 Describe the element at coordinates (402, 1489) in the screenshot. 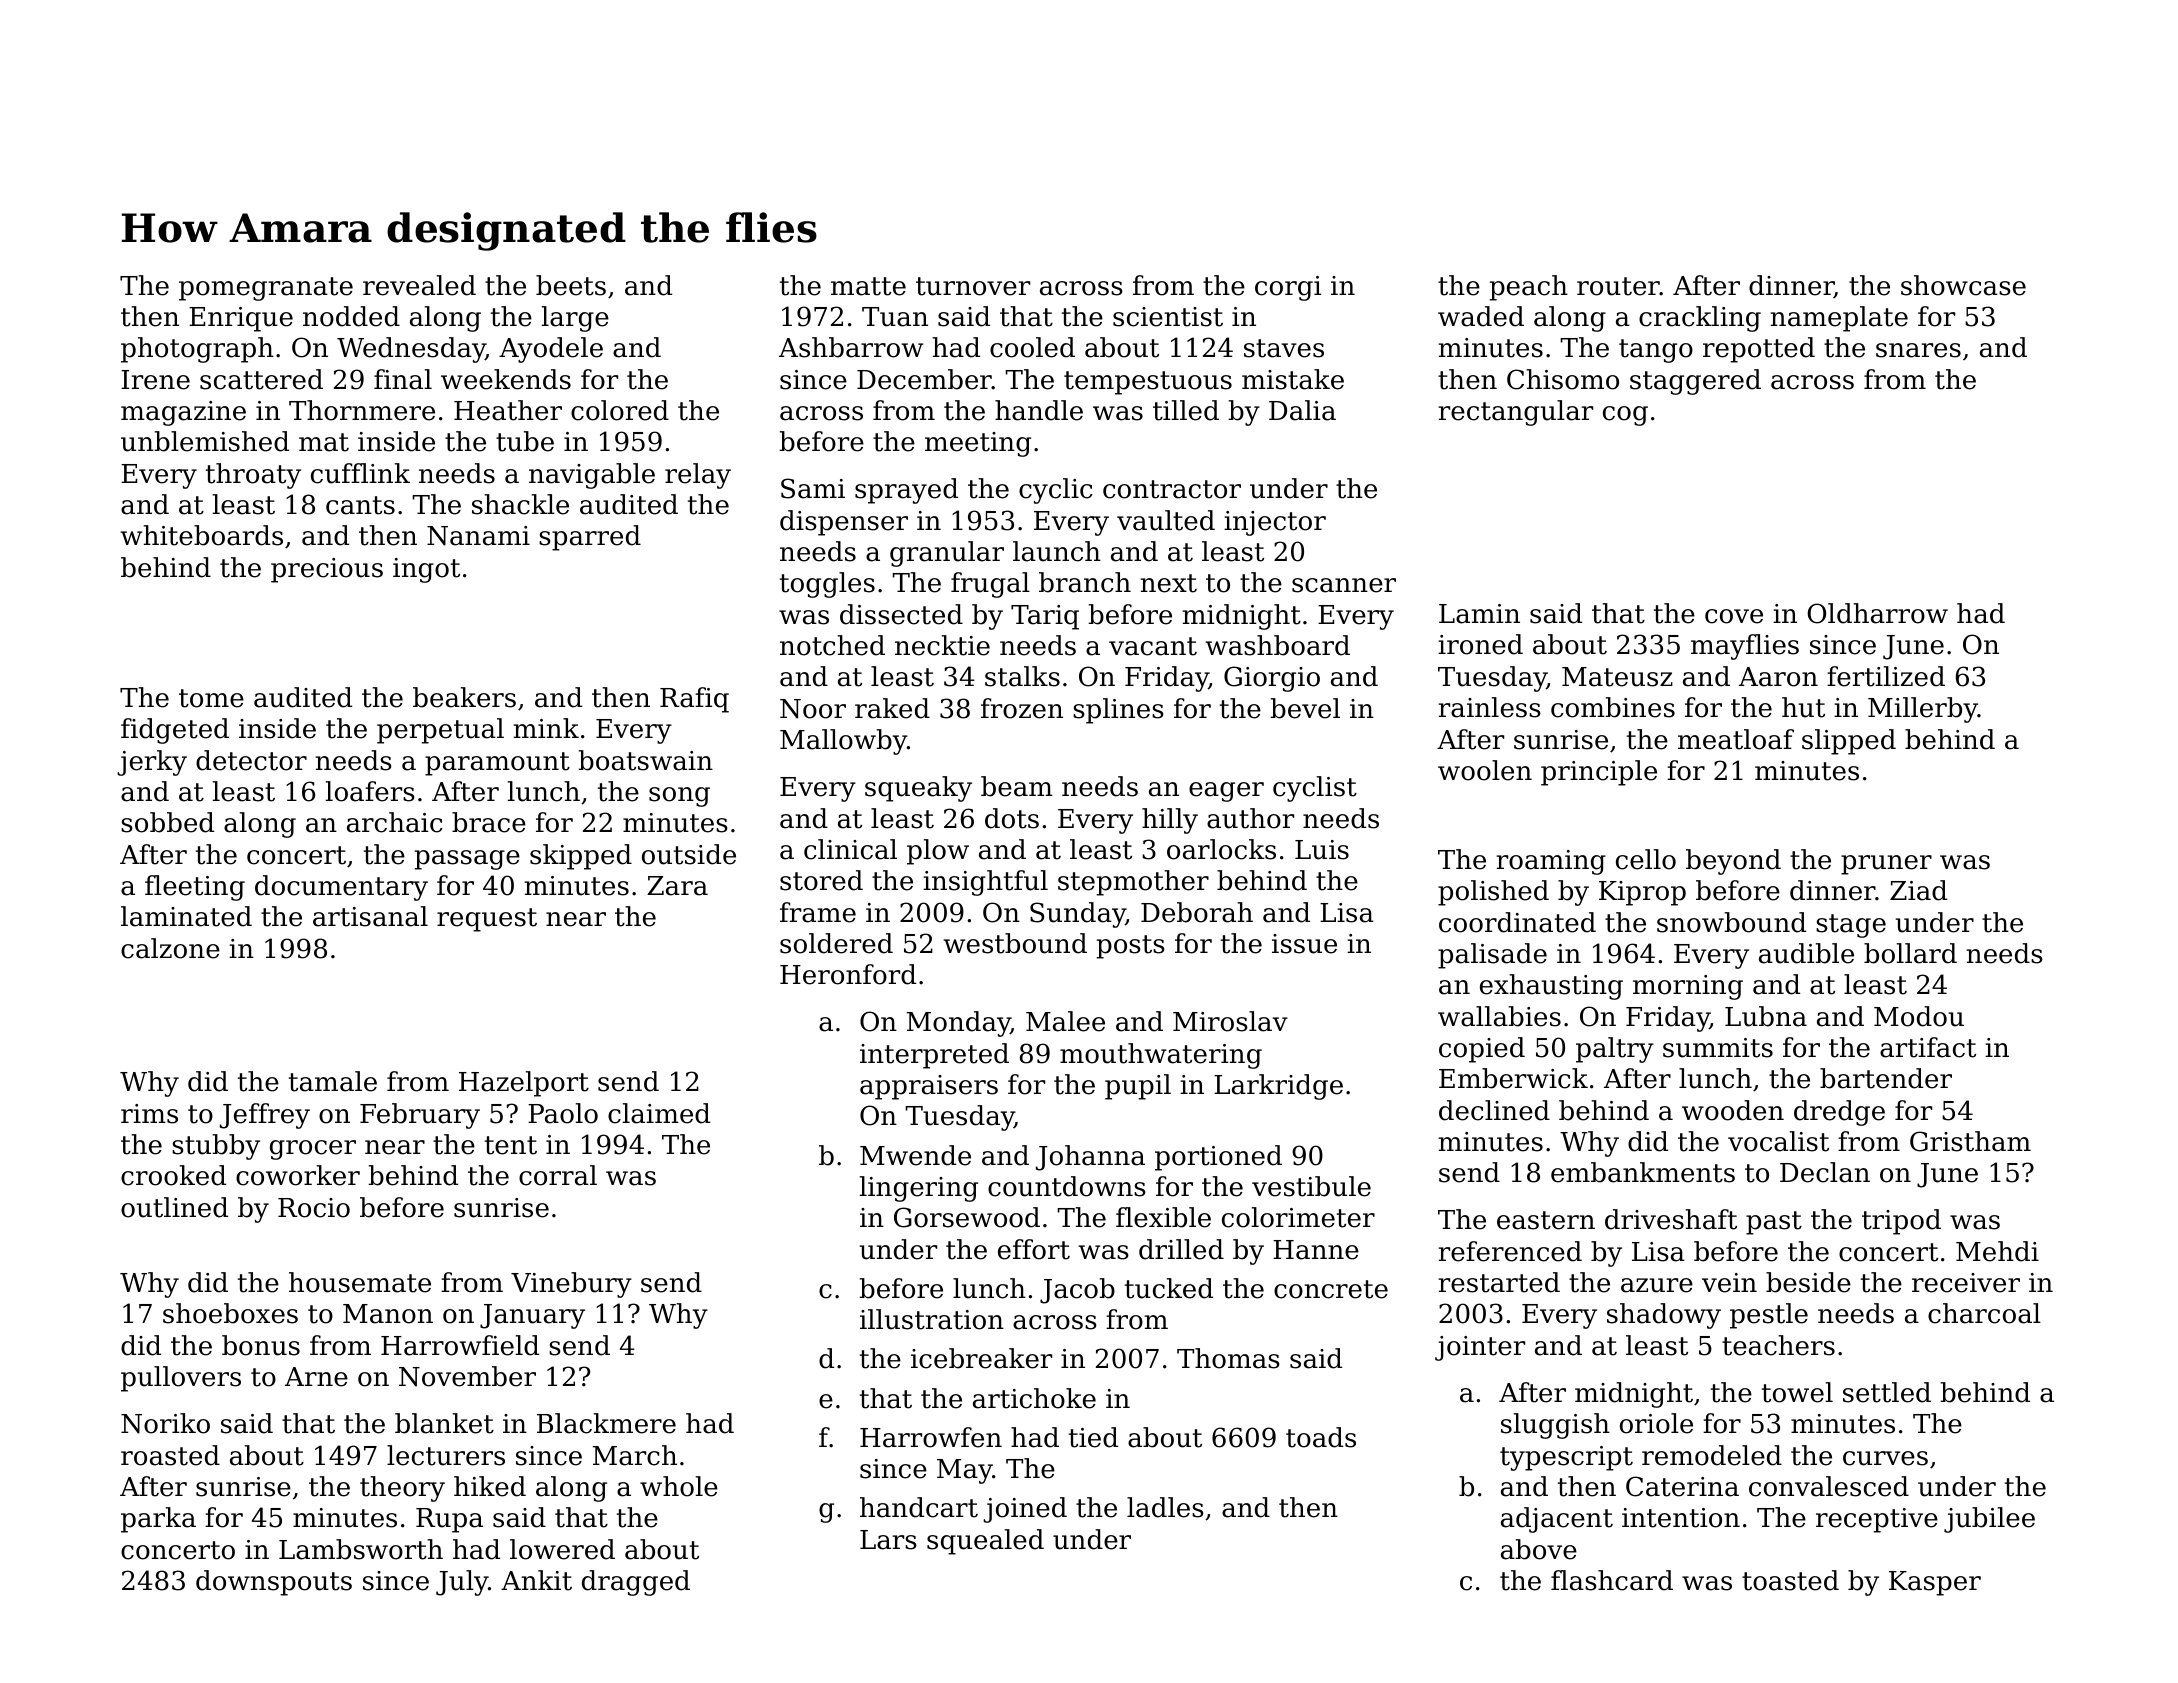

I see `theory` at that location.
